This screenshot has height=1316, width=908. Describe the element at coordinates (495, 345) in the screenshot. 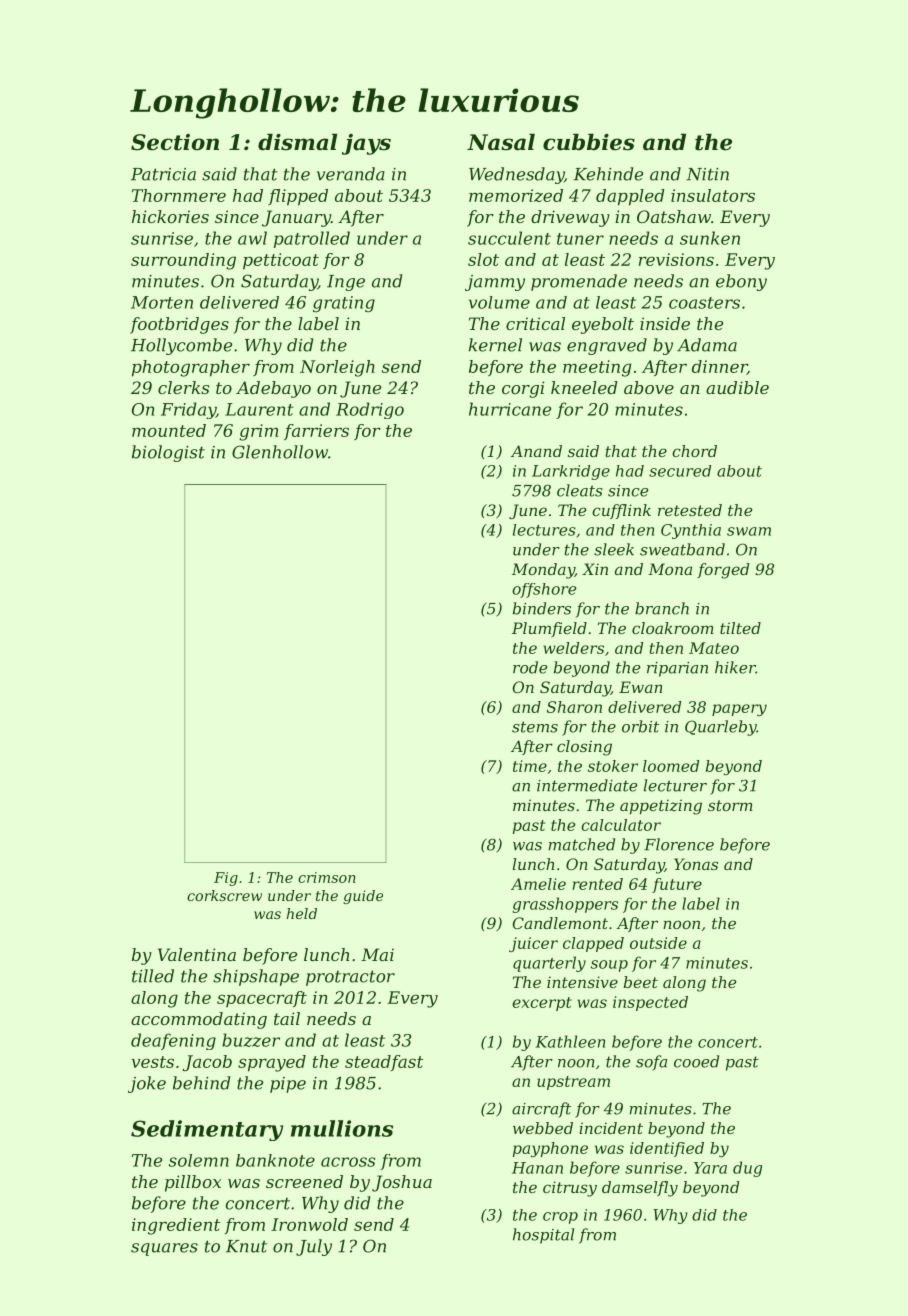

I see `kernel` at that location.
